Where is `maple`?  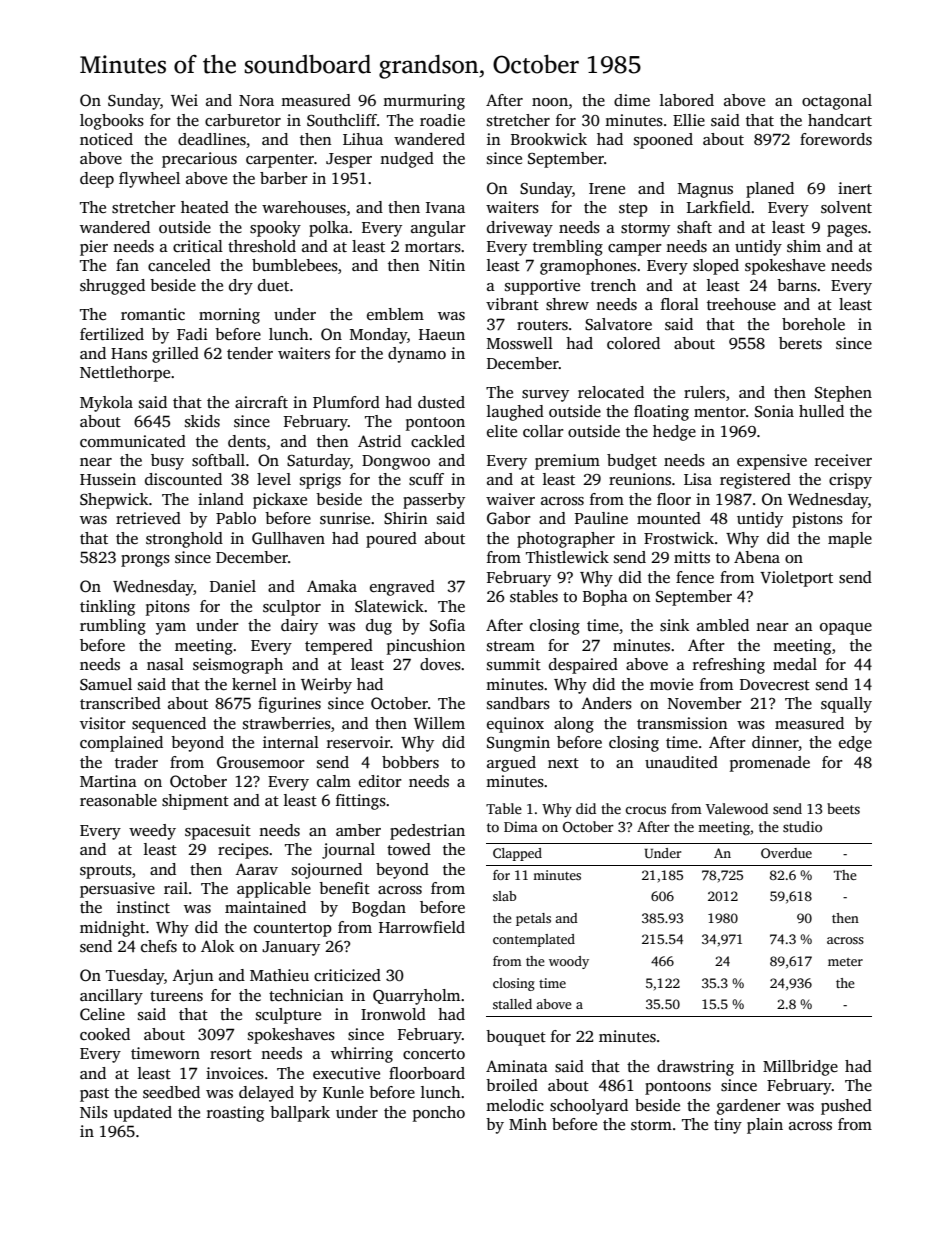 maple is located at coordinates (850, 540).
